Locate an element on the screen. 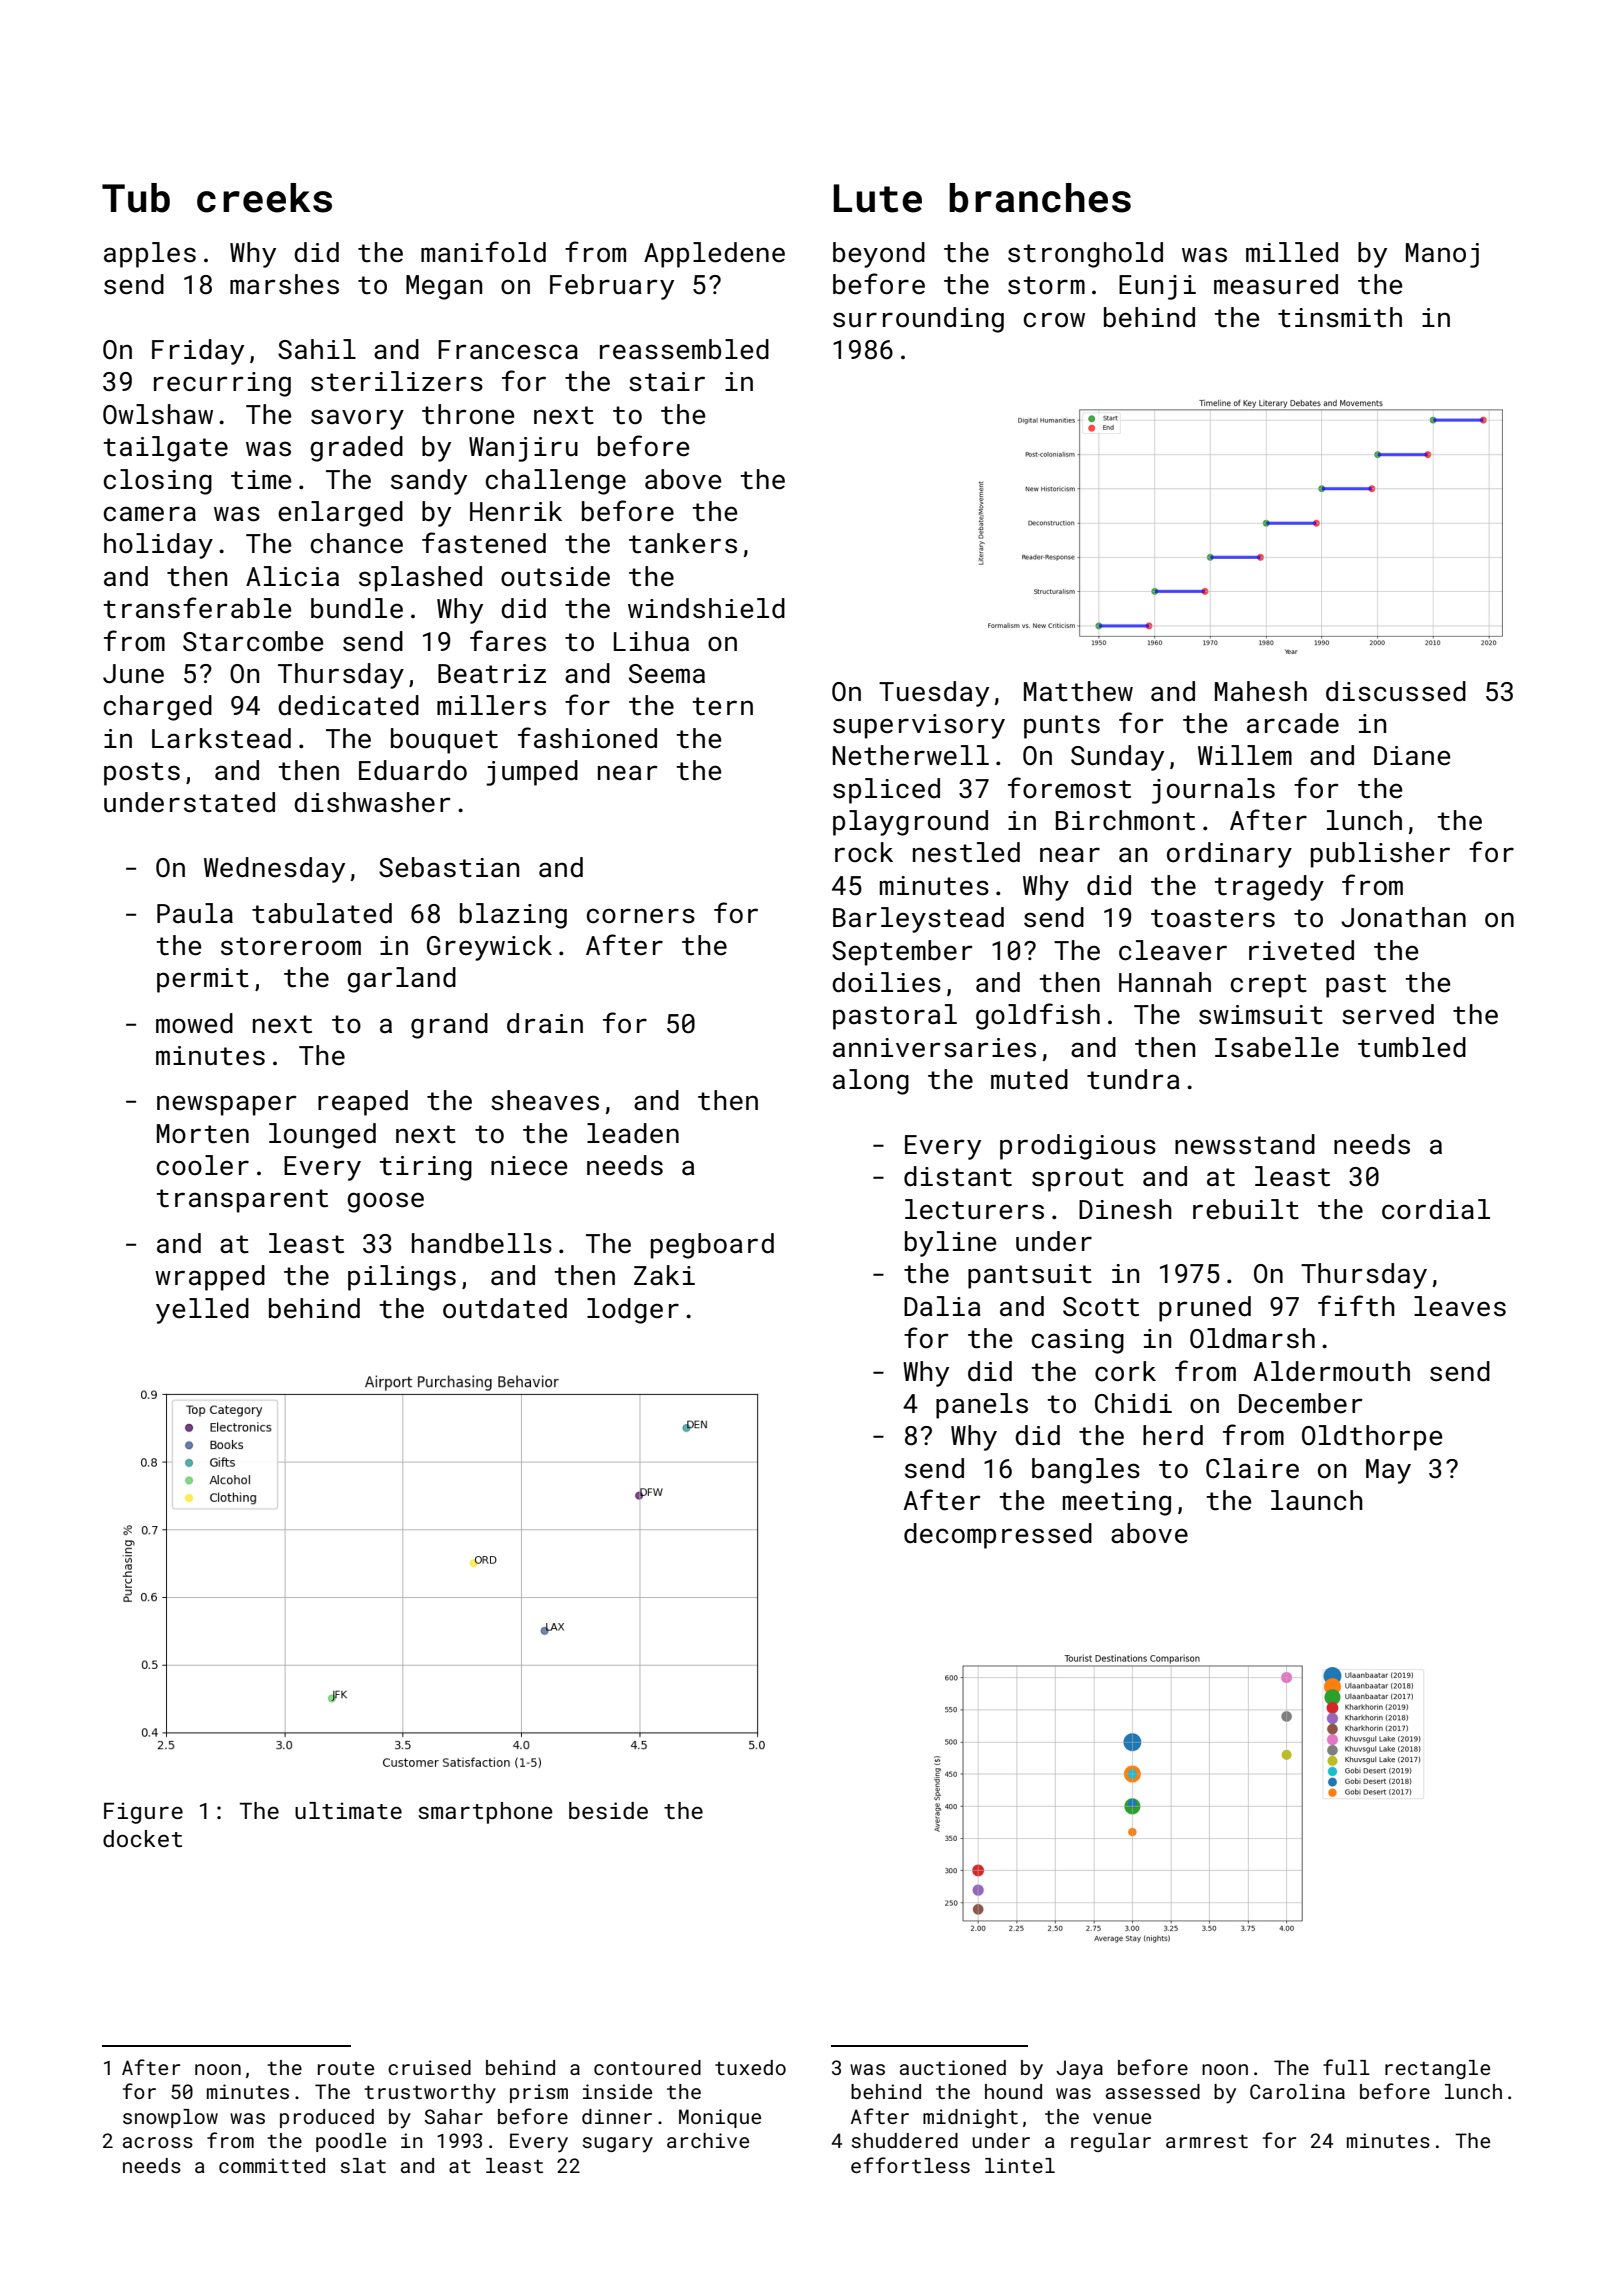 This screenshot has height=2292, width=1620. supervisory is located at coordinates (919, 726).
